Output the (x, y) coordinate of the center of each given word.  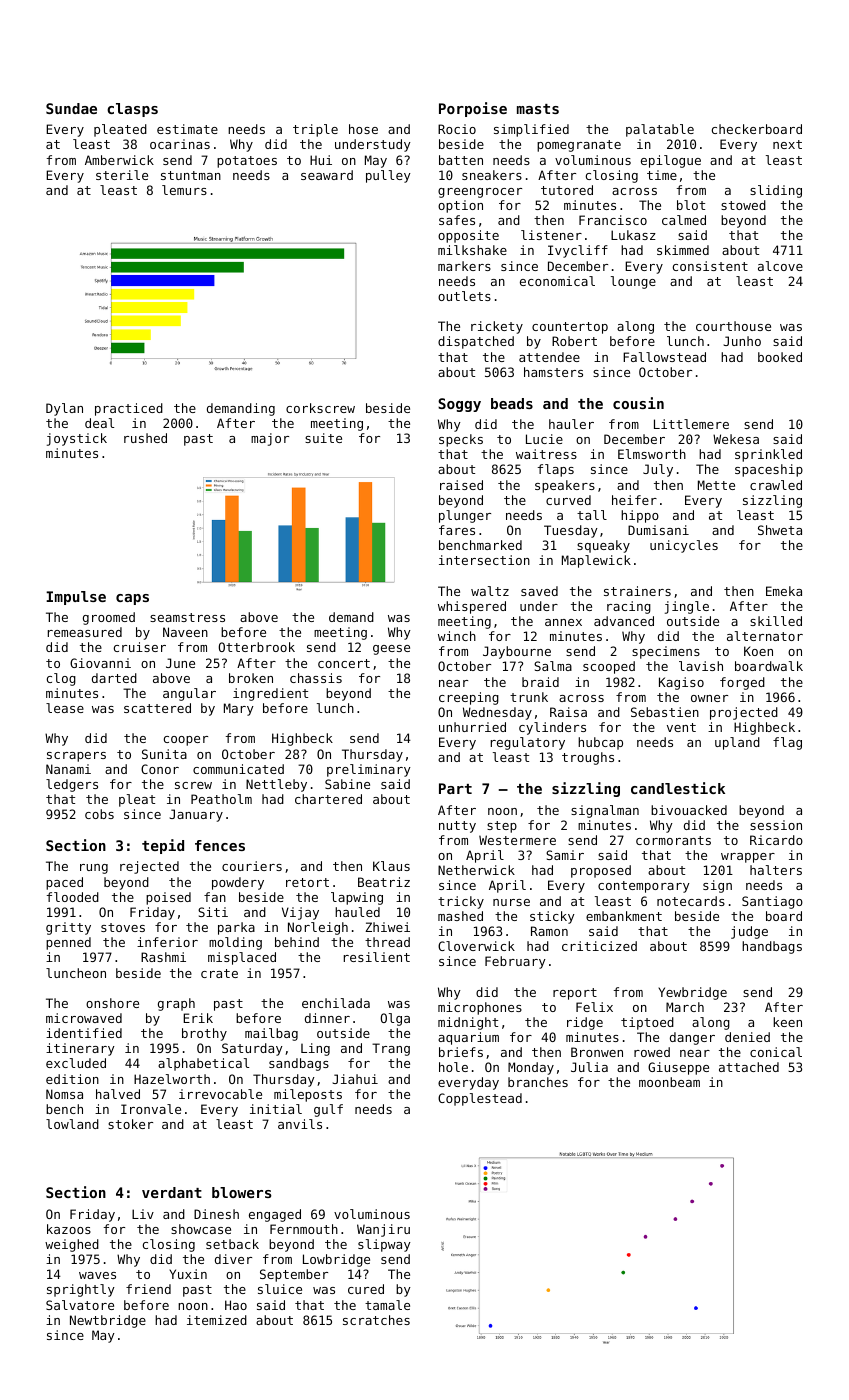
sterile (122, 175)
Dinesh (216, 1214)
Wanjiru (383, 1230)
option (460, 206)
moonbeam (669, 1082)
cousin (638, 403)
